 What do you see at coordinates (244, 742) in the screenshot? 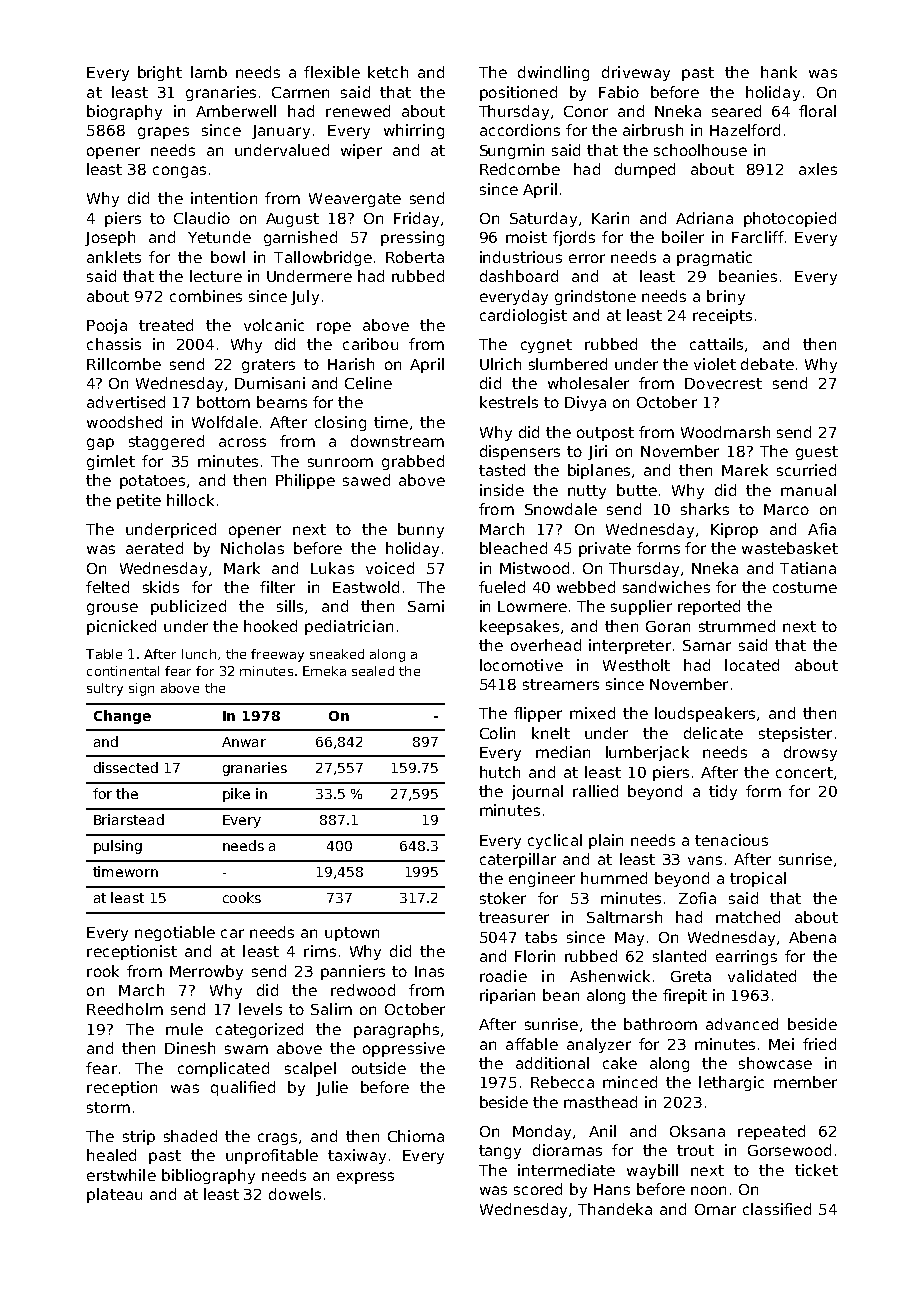
I see `Anwar` at bounding box center [244, 742].
